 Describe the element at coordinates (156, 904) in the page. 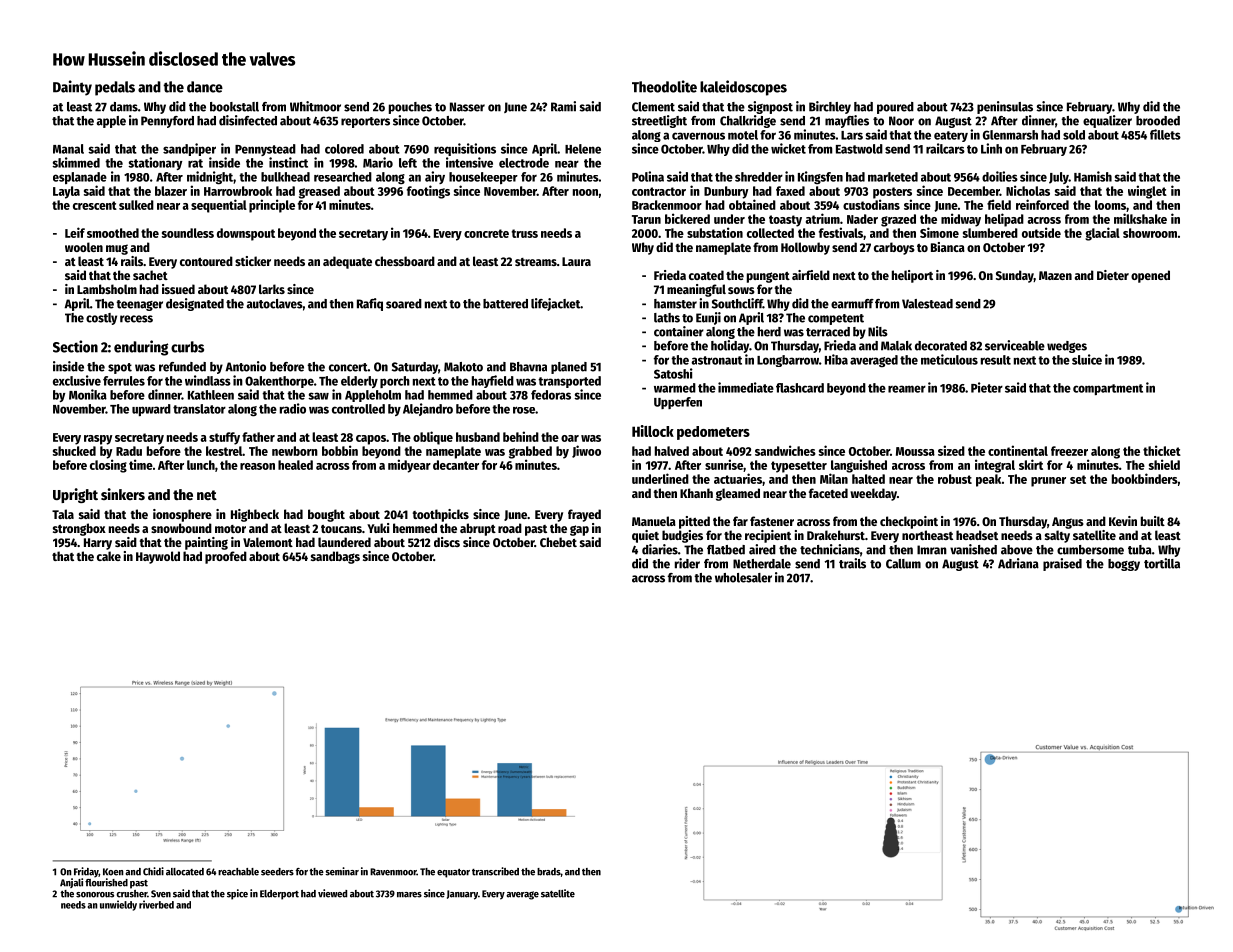

I see `riverbed` at that location.
